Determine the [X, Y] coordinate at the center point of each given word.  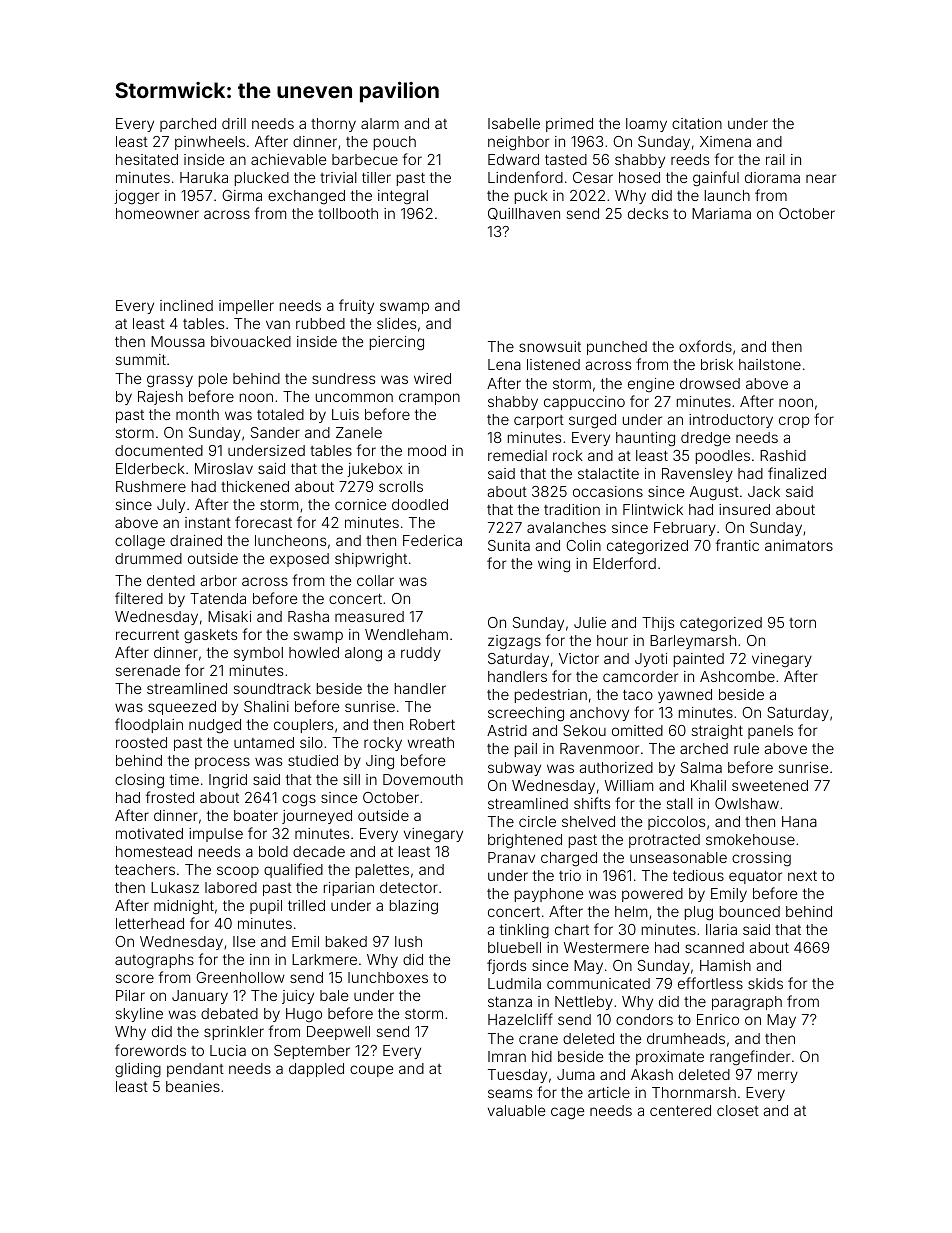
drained [196, 540]
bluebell [514, 947]
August [714, 493]
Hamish [725, 965]
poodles [723, 457]
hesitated [147, 159]
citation [697, 123]
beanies [193, 1086]
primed [569, 125]
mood [427, 450]
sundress [343, 378]
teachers [145, 869]
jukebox [374, 470]
